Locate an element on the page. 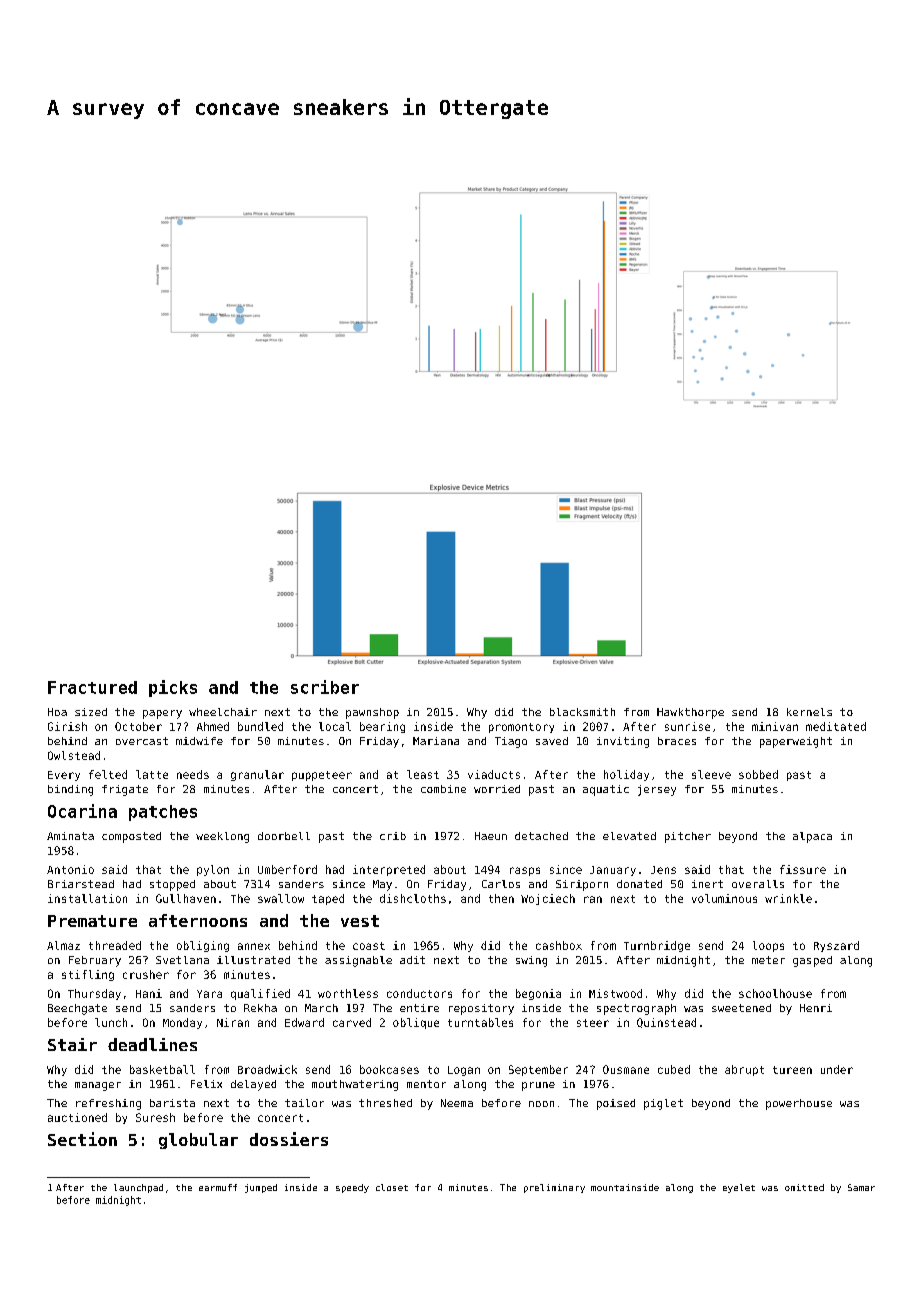 Image resolution: width=924 pixels, height=1308 pixels. voluminous is located at coordinates (724, 898).
